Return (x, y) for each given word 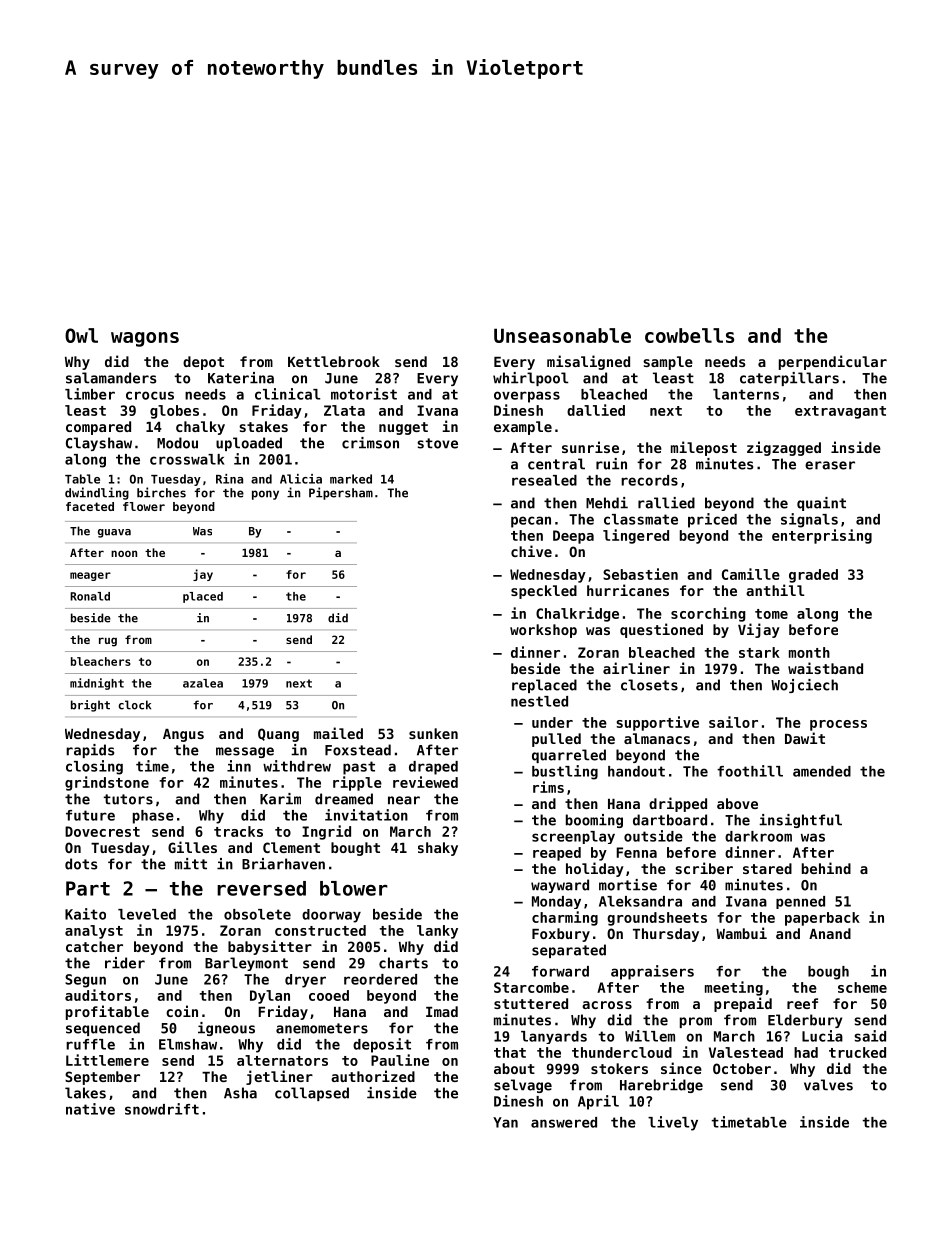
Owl (81, 335)
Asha (240, 1093)
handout (636, 771)
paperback (822, 919)
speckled (544, 592)
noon (124, 553)
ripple (357, 783)
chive (531, 551)
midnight (97, 684)
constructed (320, 930)
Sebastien (640, 574)
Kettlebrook (334, 361)
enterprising (822, 536)
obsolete (257, 914)
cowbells (689, 335)
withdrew (297, 766)
